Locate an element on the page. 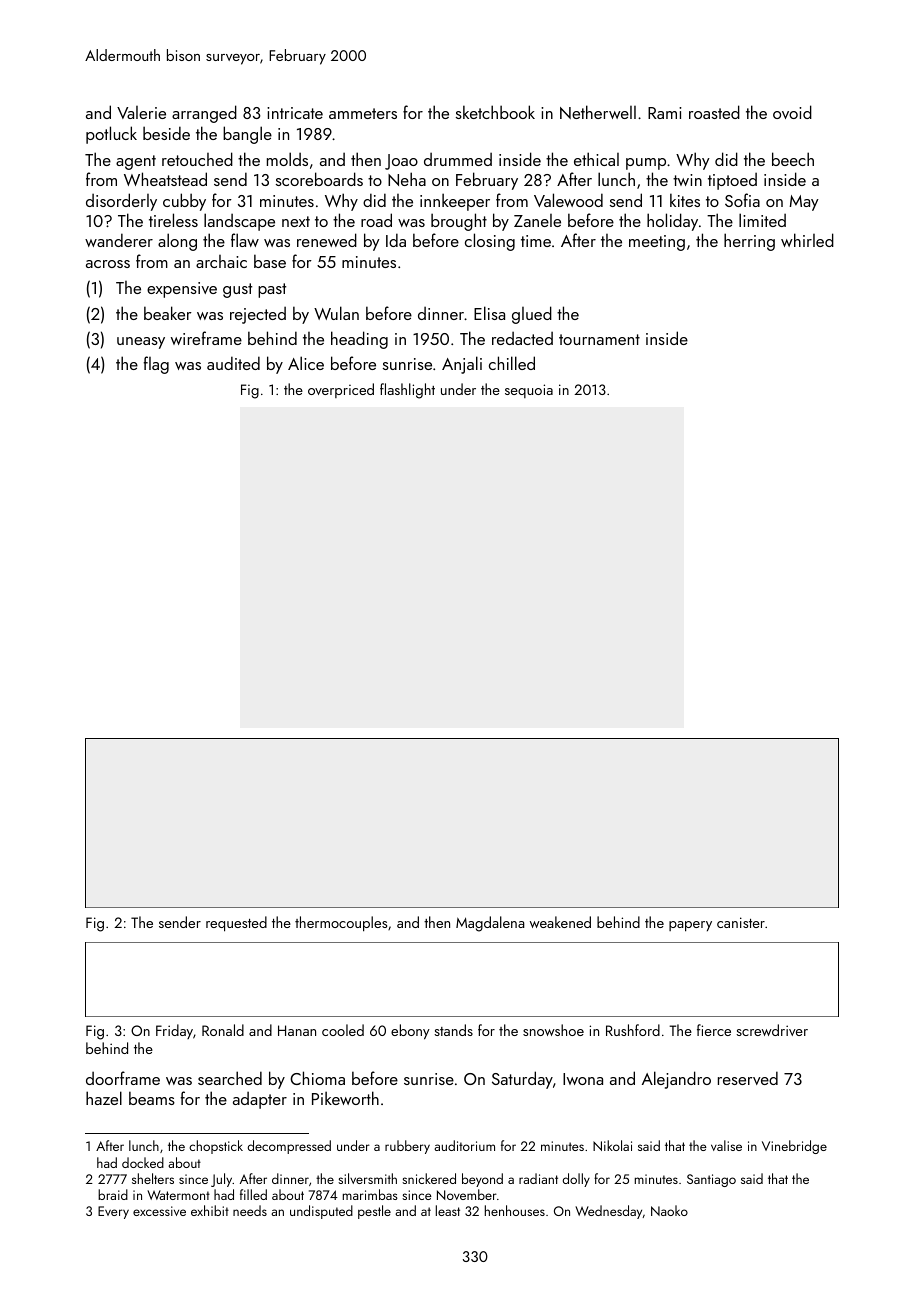 The height and width of the image is (1308, 924). excessive is located at coordinates (159, 1211).
